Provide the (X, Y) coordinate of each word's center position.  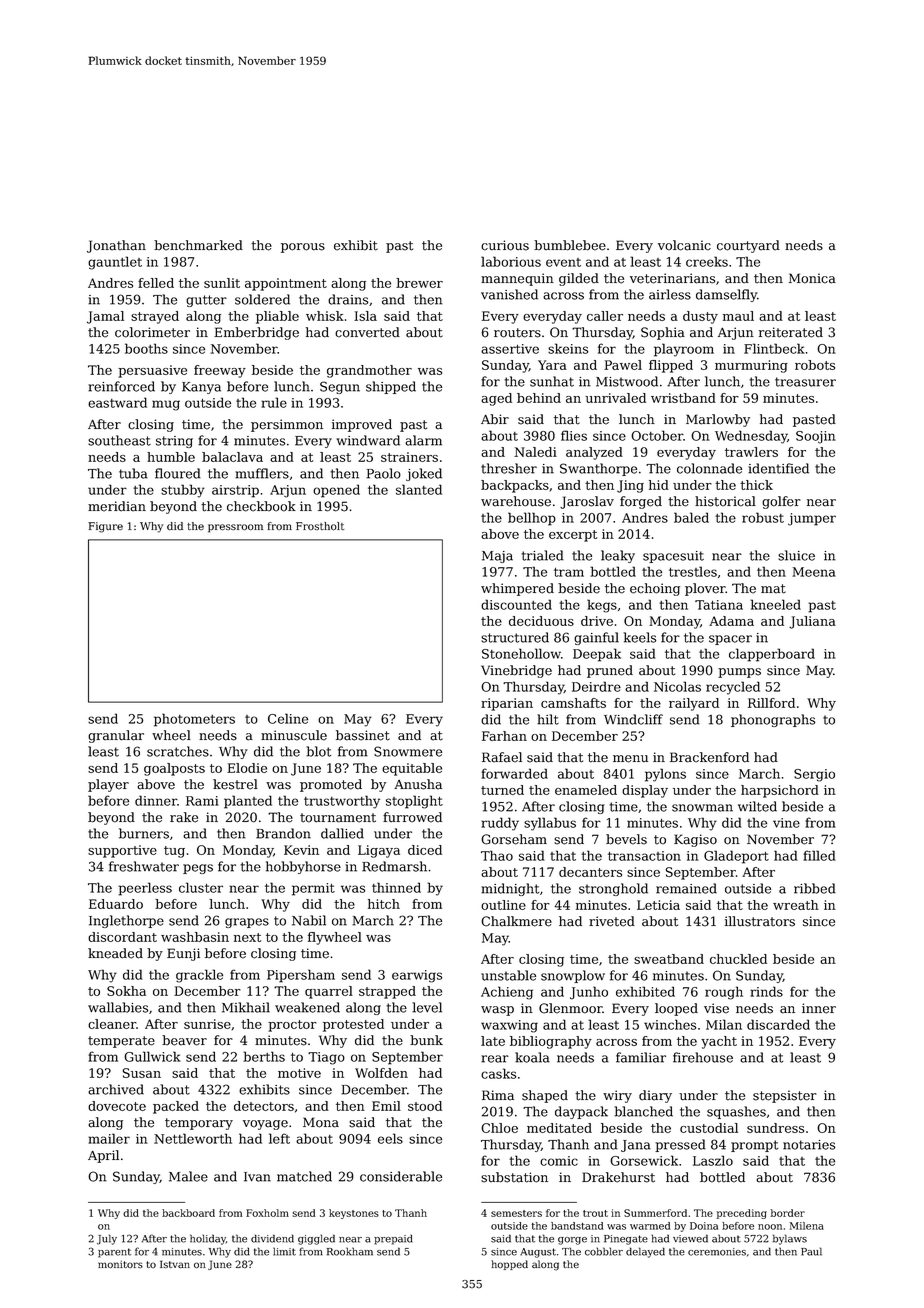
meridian (117, 506)
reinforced (121, 386)
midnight (510, 889)
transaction (644, 856)
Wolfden (381, 1073)
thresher (509, 468)
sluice (796, 555)
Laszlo (713, 1160)
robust (763, 517)
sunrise (207, 1024)
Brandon (283, 833)
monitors (120, 1264)
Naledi (535, 452)
